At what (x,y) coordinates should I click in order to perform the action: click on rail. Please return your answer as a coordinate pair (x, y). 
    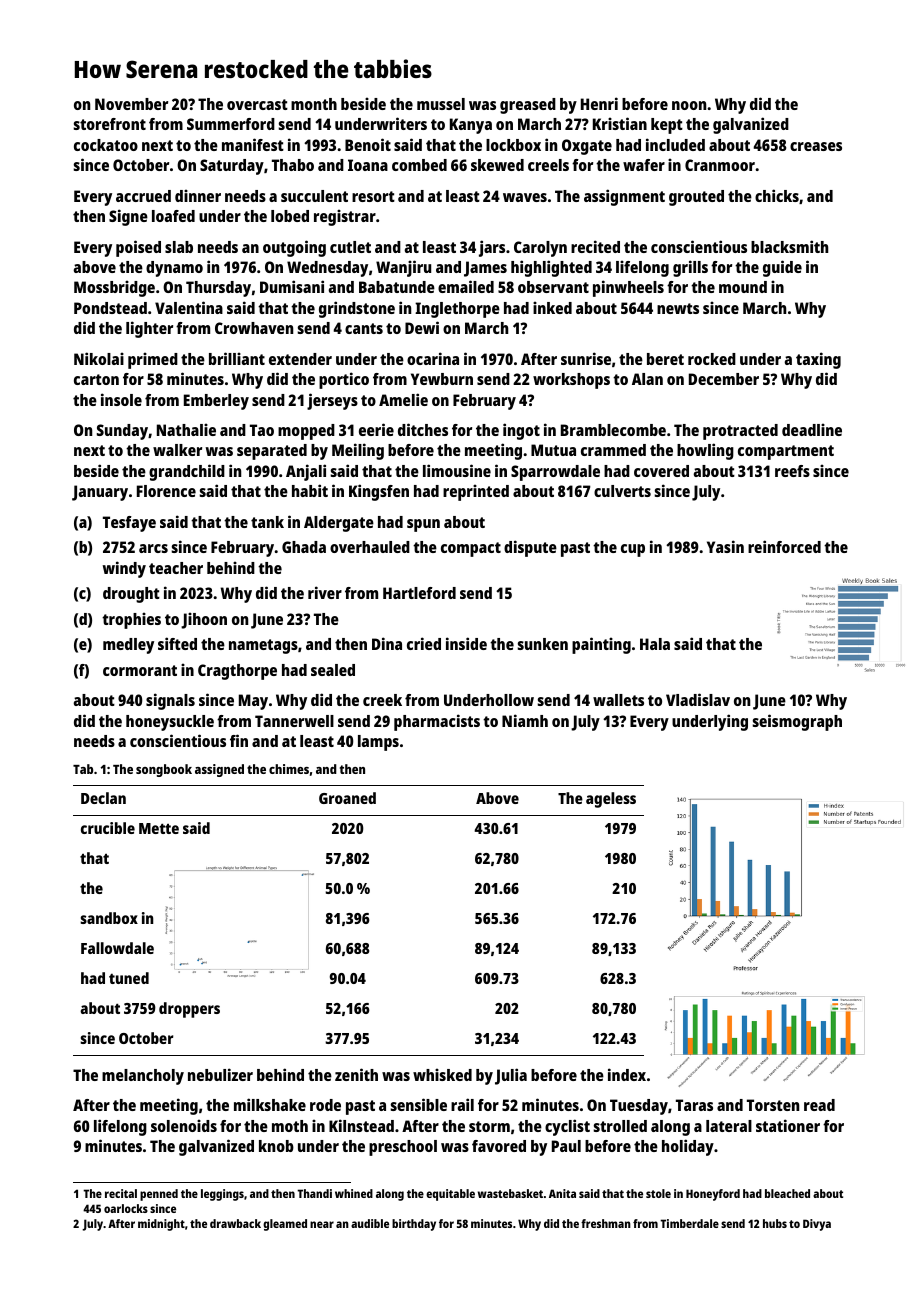
    Looking at the image, I should click on (462, 1104).
